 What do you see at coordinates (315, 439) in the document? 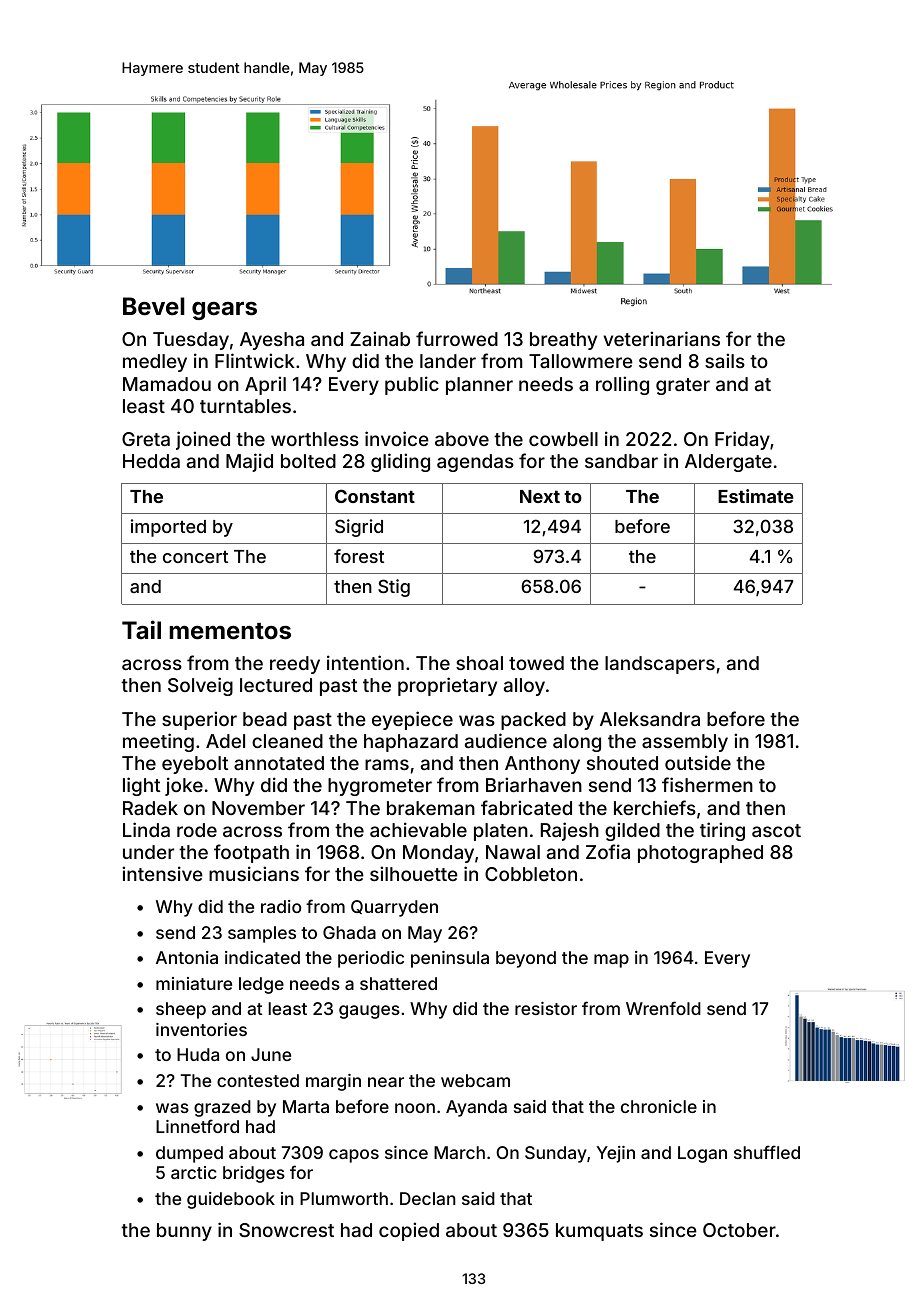
I see `worthless` at bounding box center [315, 439].
